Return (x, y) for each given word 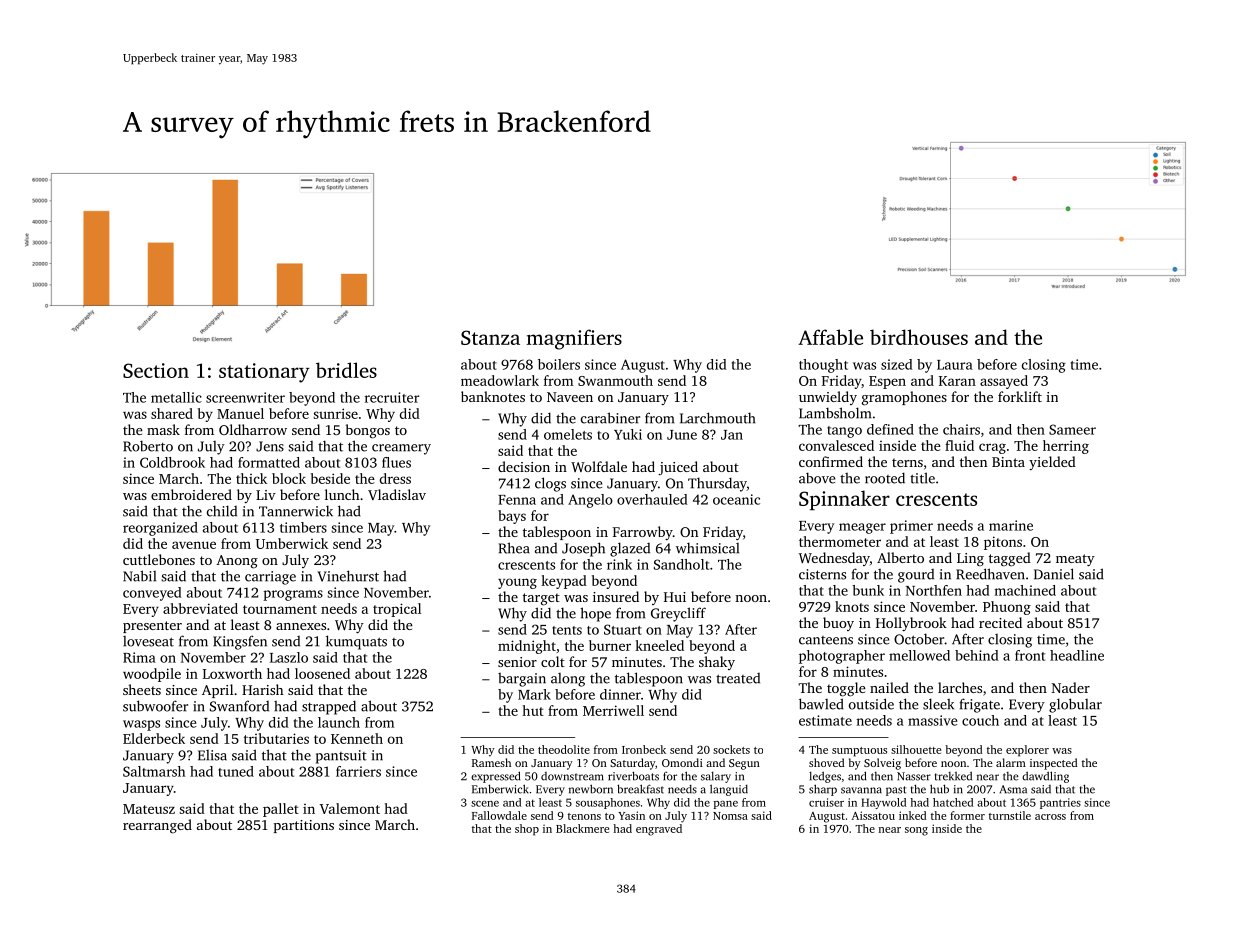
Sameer (1072, 429)
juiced (678, 468)
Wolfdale (599, 466)
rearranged (157, 826)
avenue (194, 545)
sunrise (335, 413)
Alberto (900, 557)
